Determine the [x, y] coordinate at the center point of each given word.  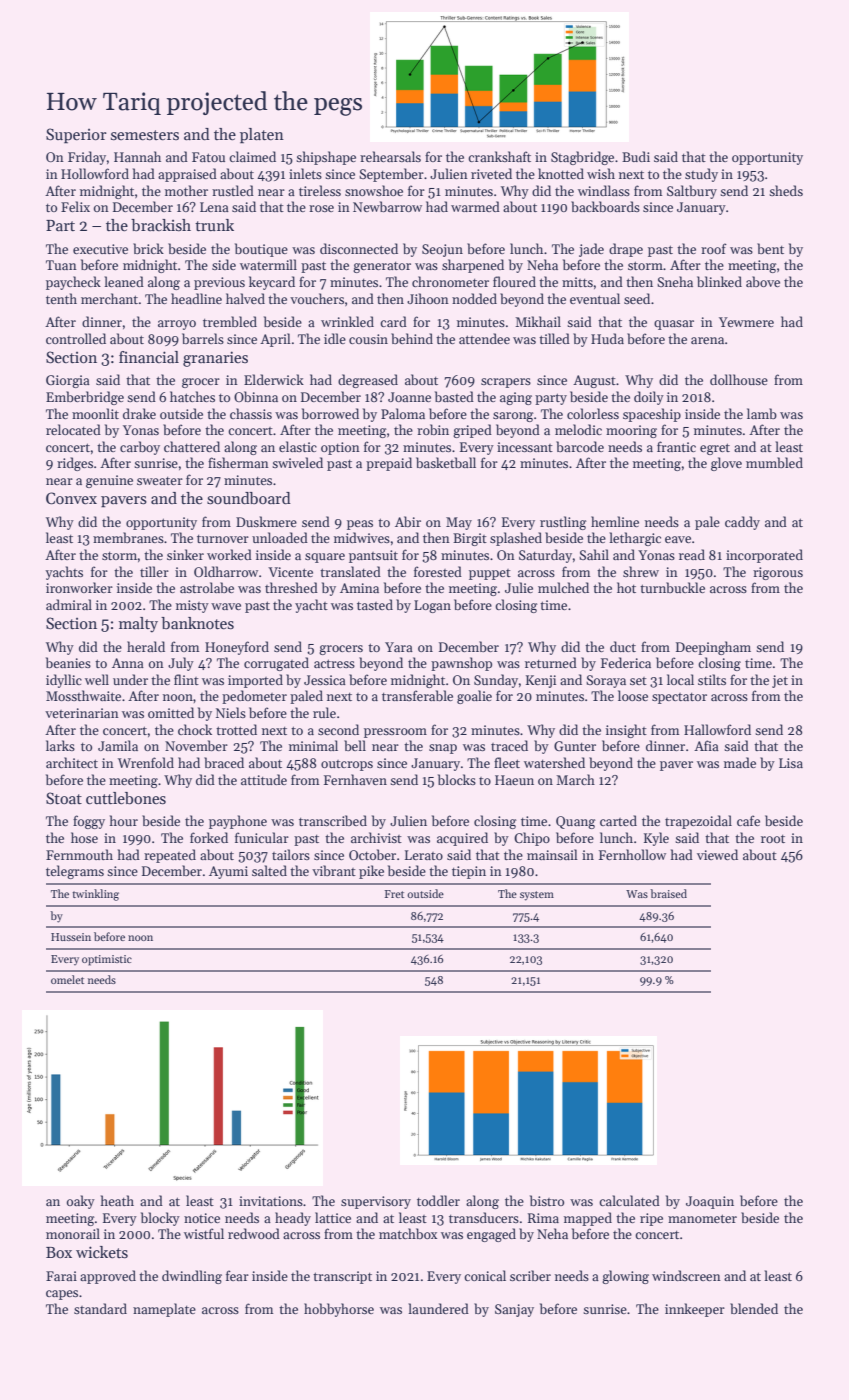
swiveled [297, 462]
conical [485, 1275]
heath [117, 1200]
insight [626, 731]
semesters [145, 135]
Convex [71, 498]
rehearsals [390, 156]
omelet [67, 979]
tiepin [469, 872]
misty [192, 606]
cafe [748, 820]
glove [726, 464]
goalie [474, 697]
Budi [636, 156]
